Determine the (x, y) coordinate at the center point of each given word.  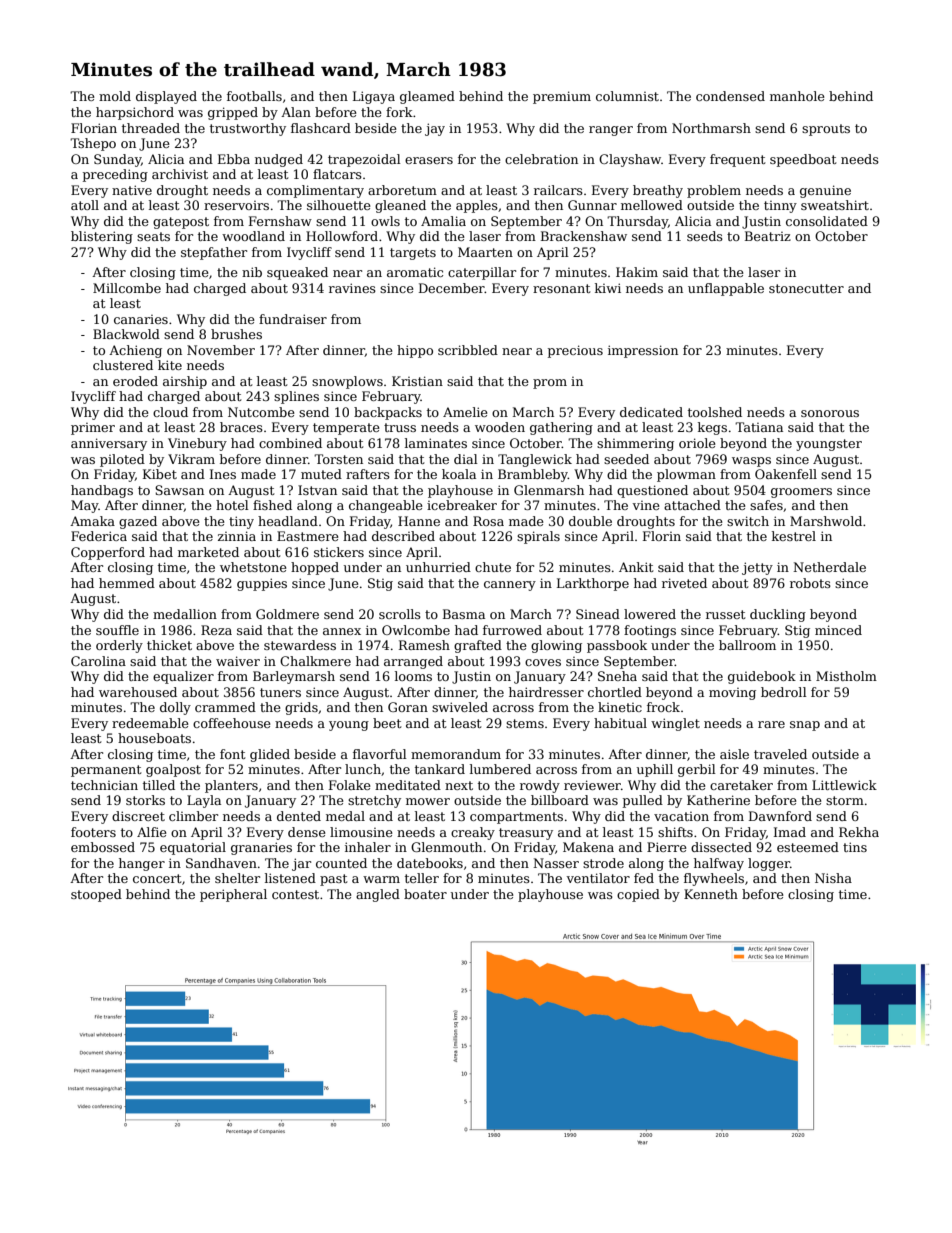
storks (145, 800)
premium (562, 97)
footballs (254, 96)
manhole (797, 96)
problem (714, 191)
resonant (561, 288)
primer (93, 429)
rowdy (540, 786)
